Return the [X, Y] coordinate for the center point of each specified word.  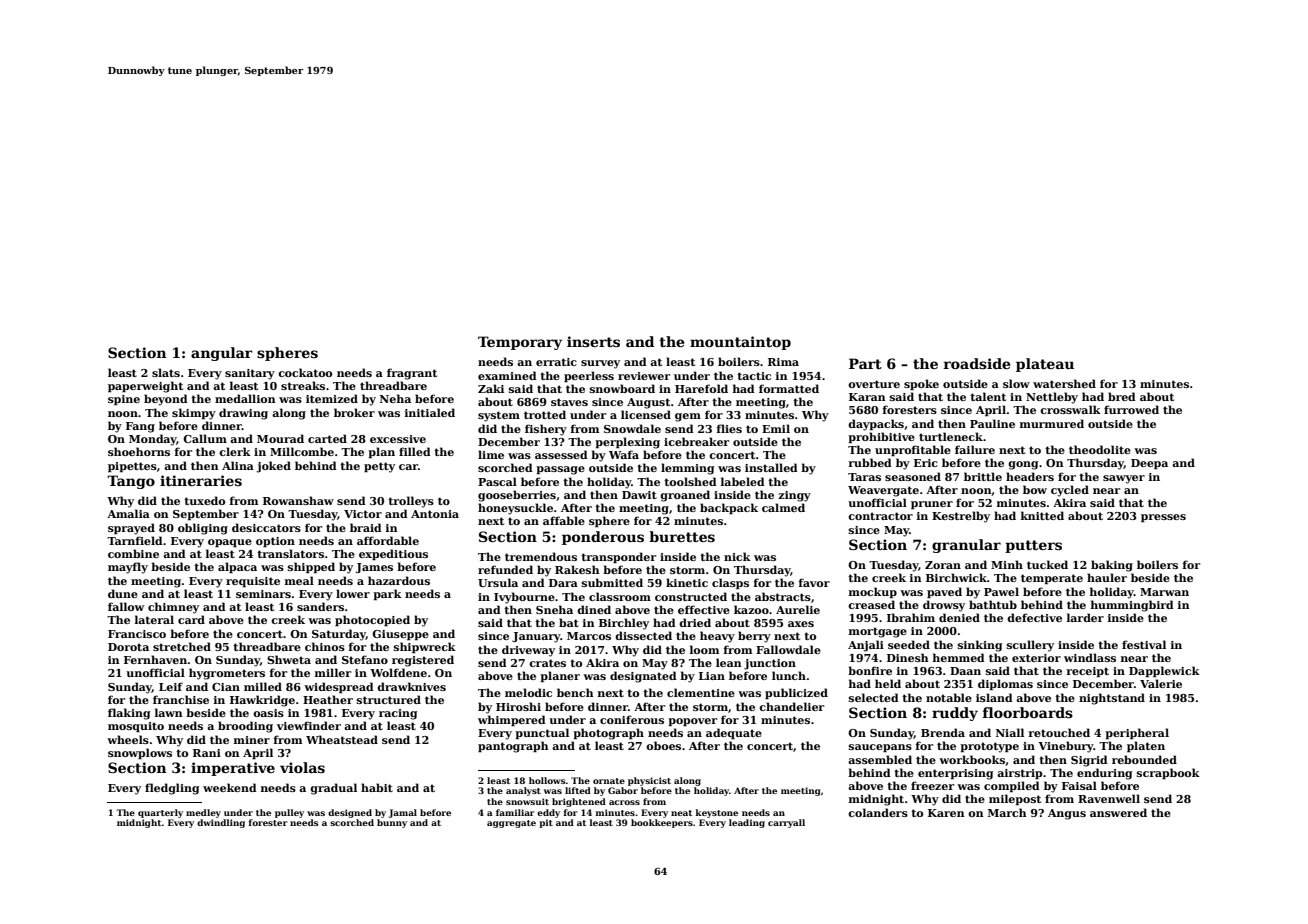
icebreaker [696, 441]
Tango [131, 482]
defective [1034, 617]
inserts [593, 341]
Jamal [403, 813]
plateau [1045, 365]
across [624, 802]
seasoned [913, 476]
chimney [173, 608]
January [536, 637]
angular [222, 354]
